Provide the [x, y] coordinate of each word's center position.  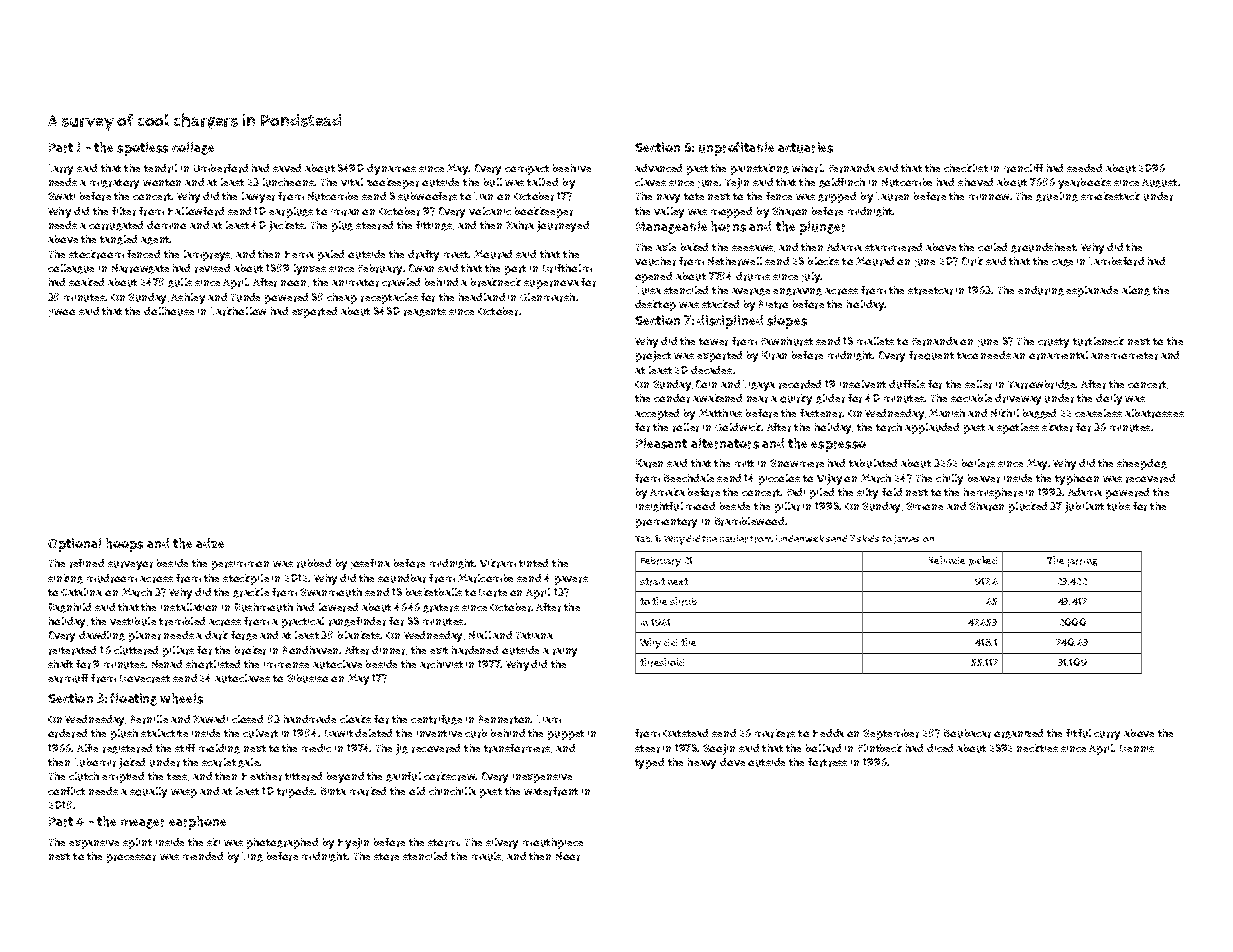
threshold [662, 662]
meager [142, 824]
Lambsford [1116, 261]
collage [193, 148]
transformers [517, 748]
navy [668, 198]
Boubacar [967, 733]
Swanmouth [331, 592]
